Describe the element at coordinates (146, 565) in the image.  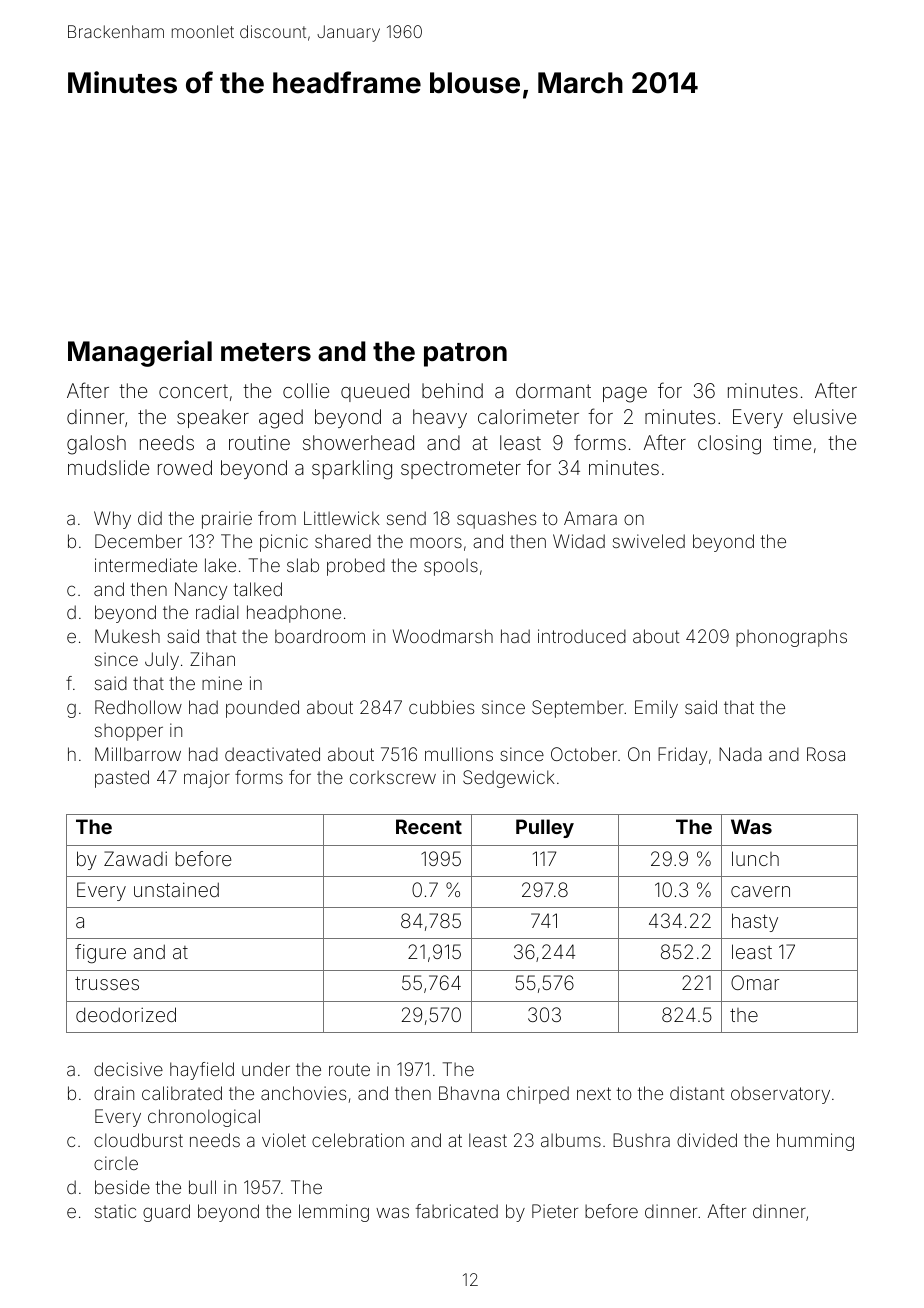
I see `intermediate` at that location.
